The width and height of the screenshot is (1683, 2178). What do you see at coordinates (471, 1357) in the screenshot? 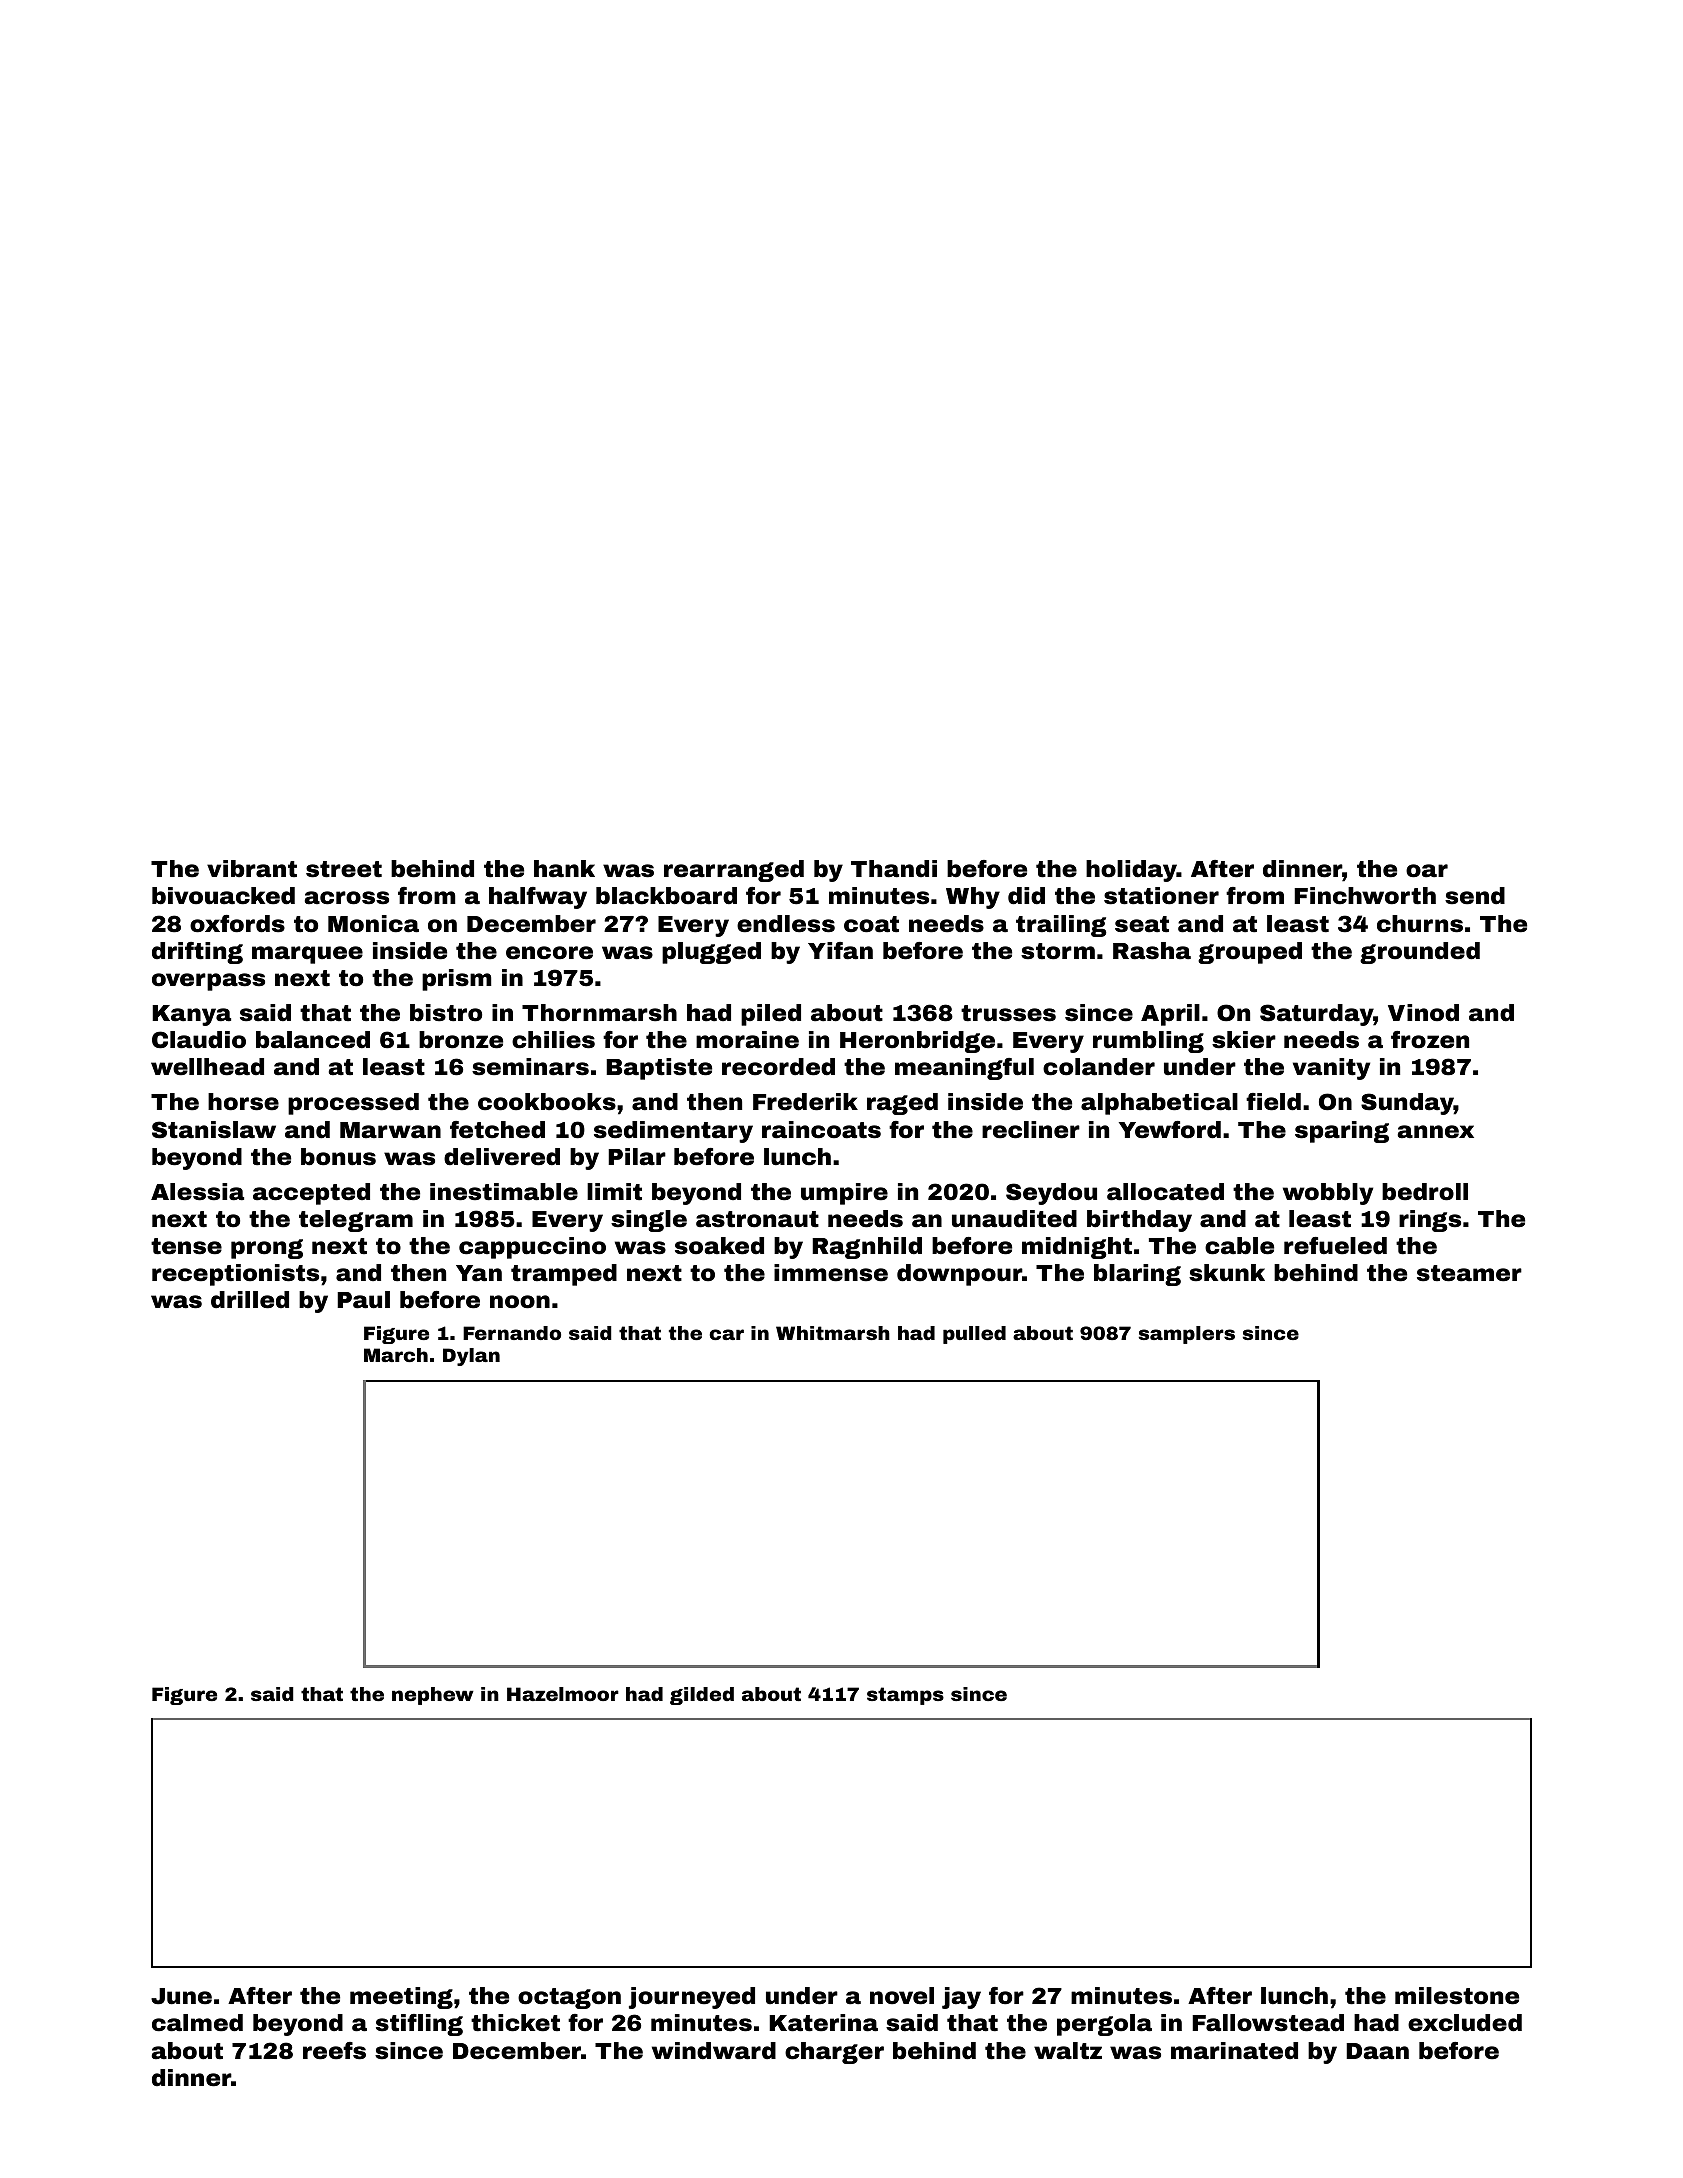
I see `Dylan` at bounding box center [471, 1357].
